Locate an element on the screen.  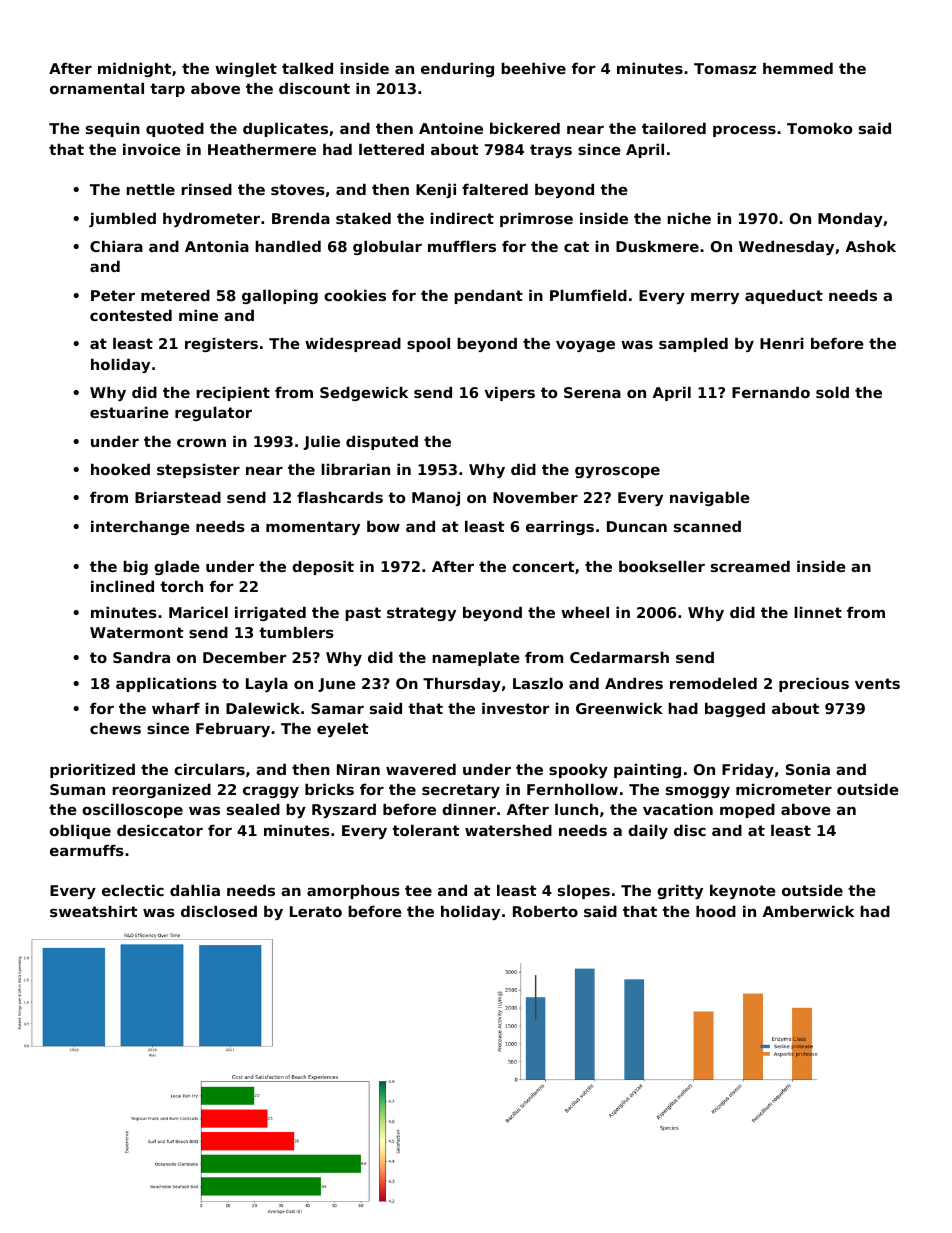
Ashok is located at coordinates (871, 246).
